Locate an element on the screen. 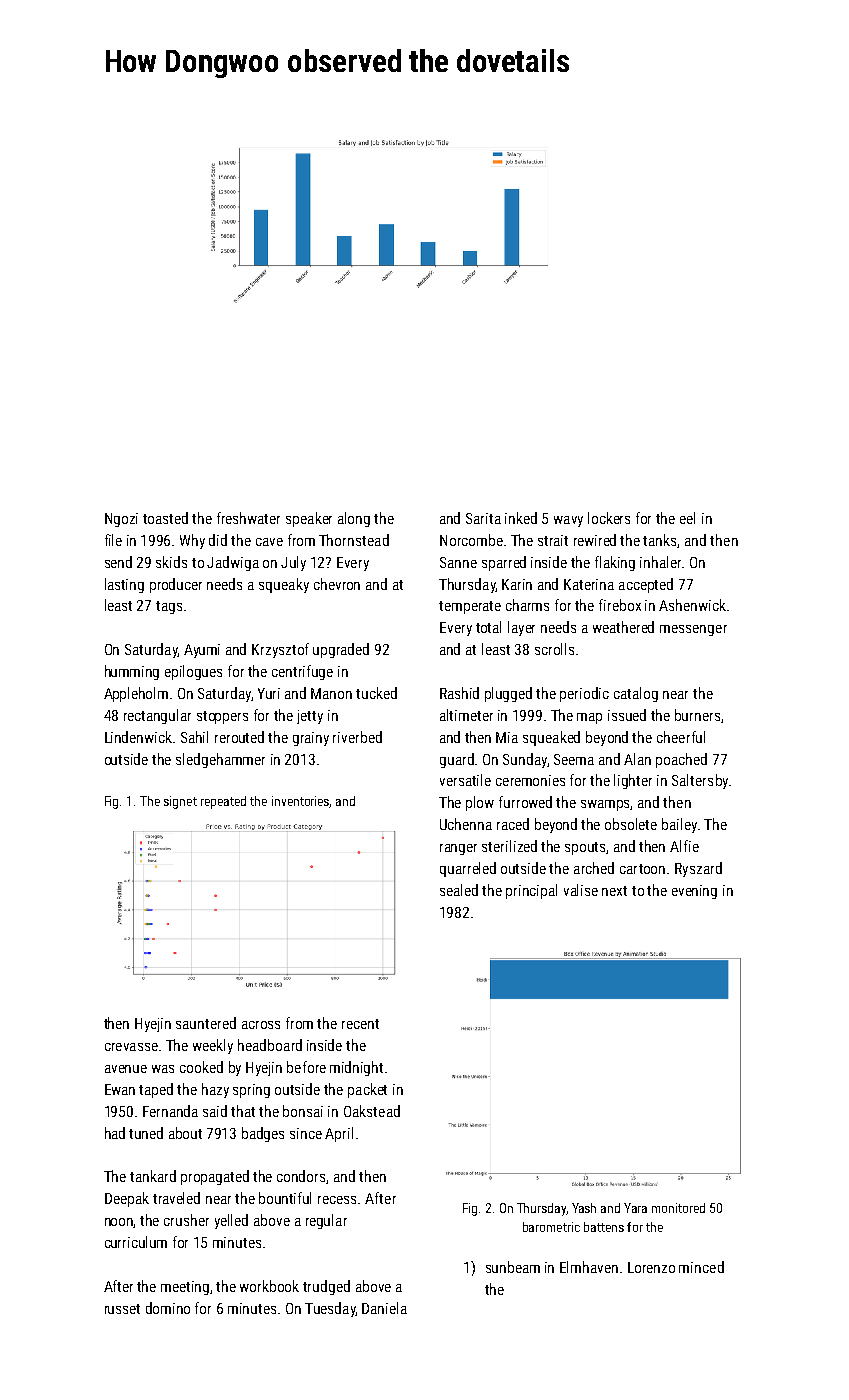 Image resolution: width=849 pixels, height=1400 pixels. trudged is located at coordinates (326, 1287).
